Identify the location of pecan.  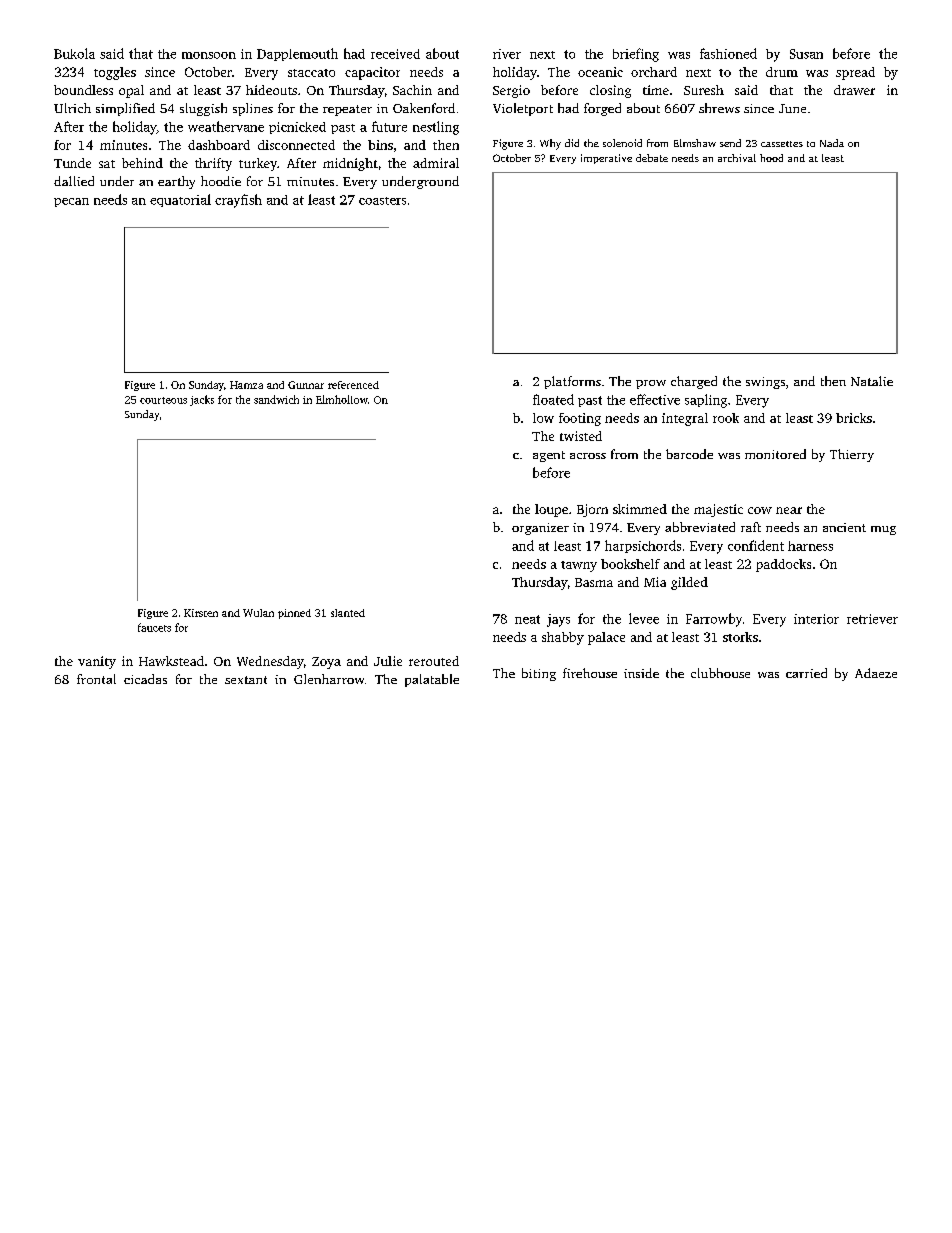
(71, 202).
